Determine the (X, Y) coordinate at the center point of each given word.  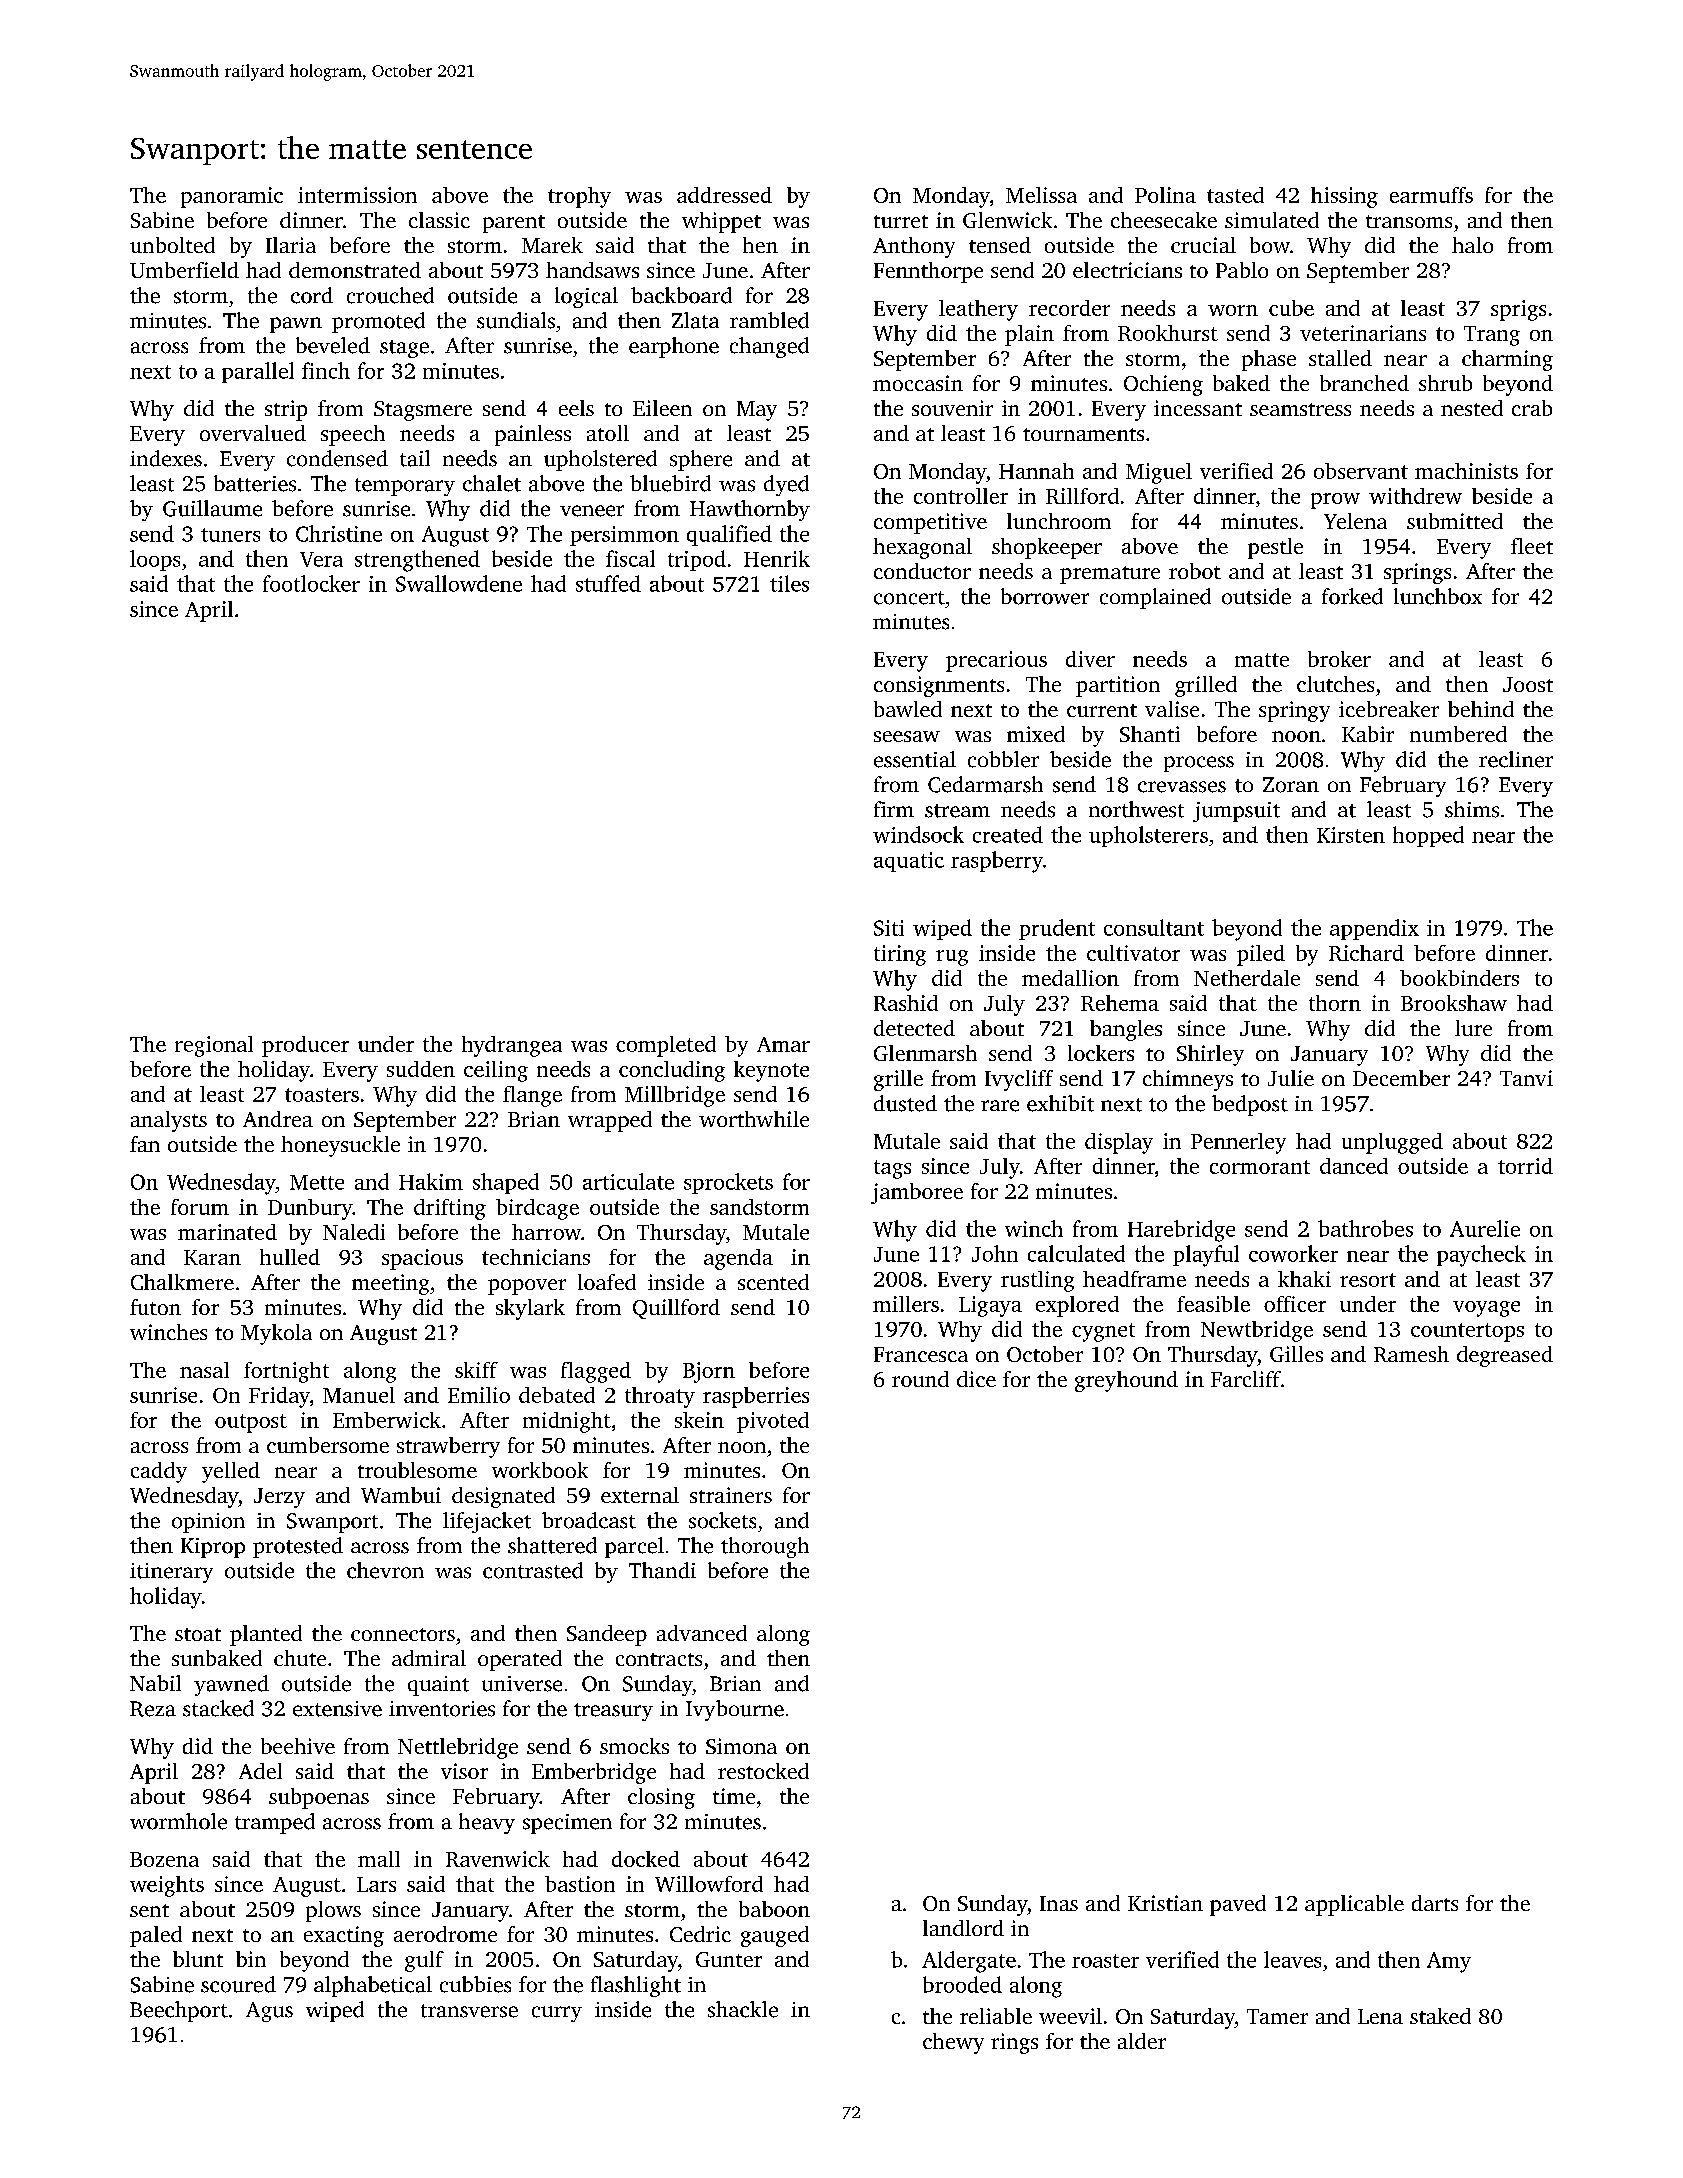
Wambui (401, 1495)
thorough (765, 1547)
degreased (1505, 1356)
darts (1435, 1903)
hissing (1344, 197)
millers (906, 1304)
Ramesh (1411, 1354)
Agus (269, 2012)
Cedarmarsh (985, 784)
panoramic (232, 197)
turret (901, 221)
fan (145, 1144)
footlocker (311, 583)
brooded (962, 1984)
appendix (1374, 929)
